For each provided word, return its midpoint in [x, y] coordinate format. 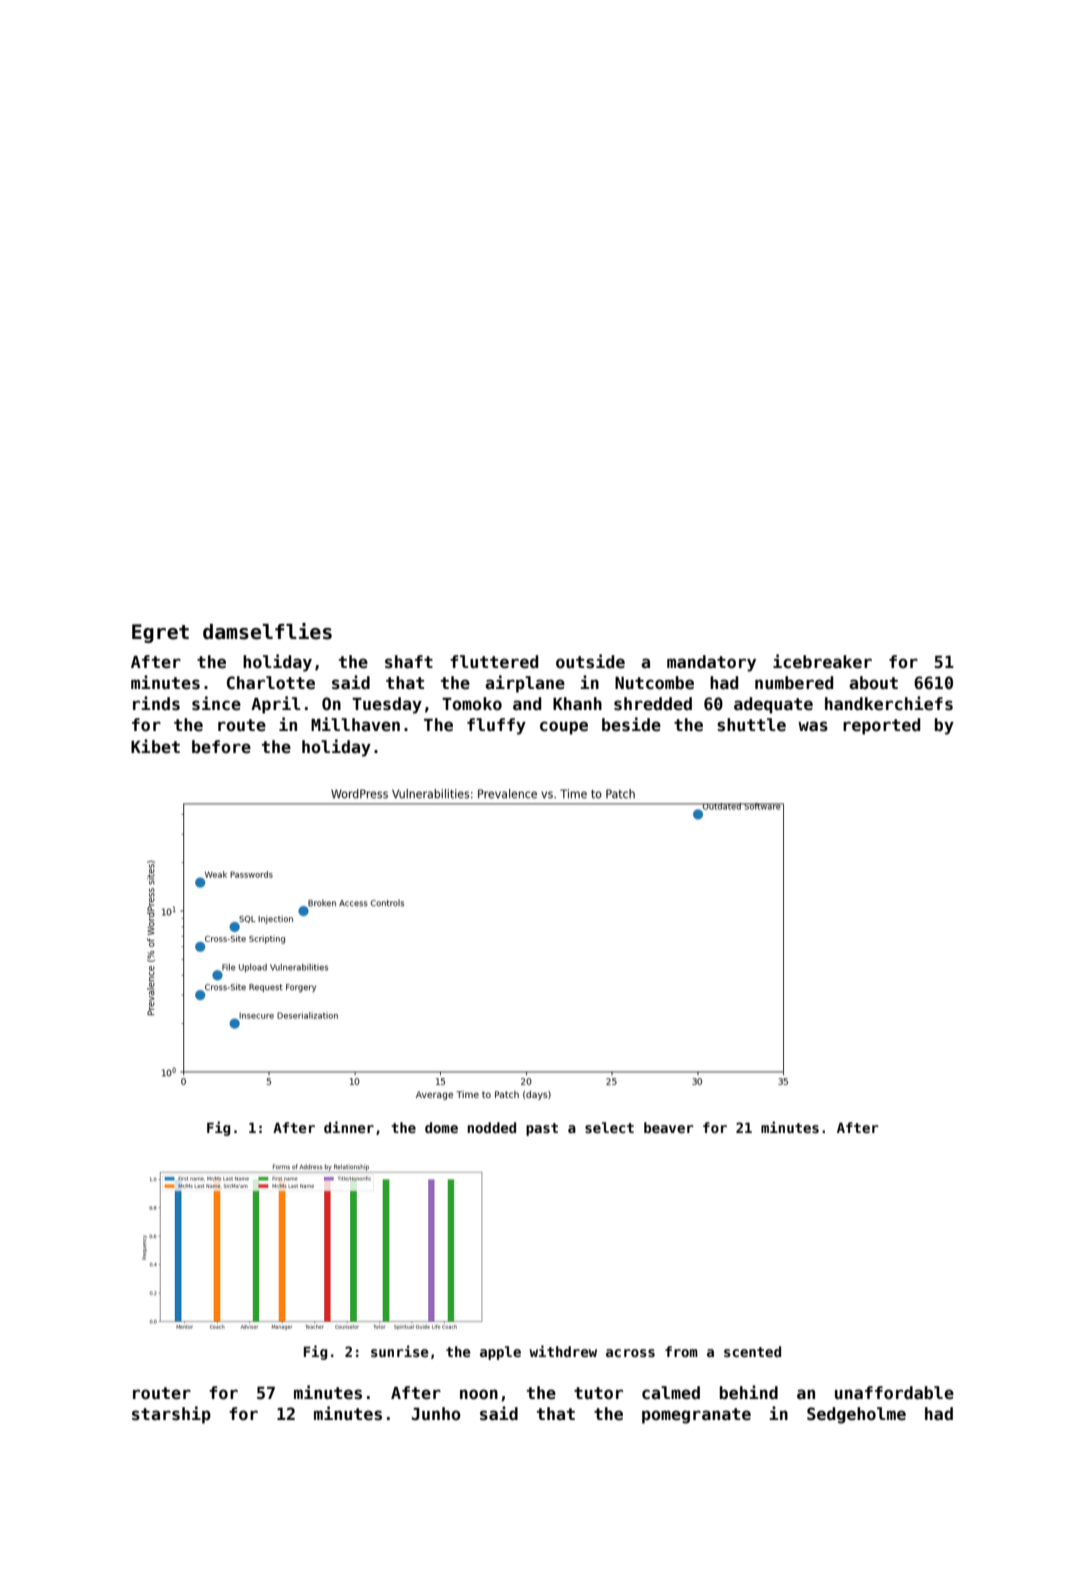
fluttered [494, 662]
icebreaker [822, 661]
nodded [491, 1127]
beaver [669, 1127]
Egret [160, 633]
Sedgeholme [856, 1415]
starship [171, 1415]
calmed [671, 1393]
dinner [349, 1127]
